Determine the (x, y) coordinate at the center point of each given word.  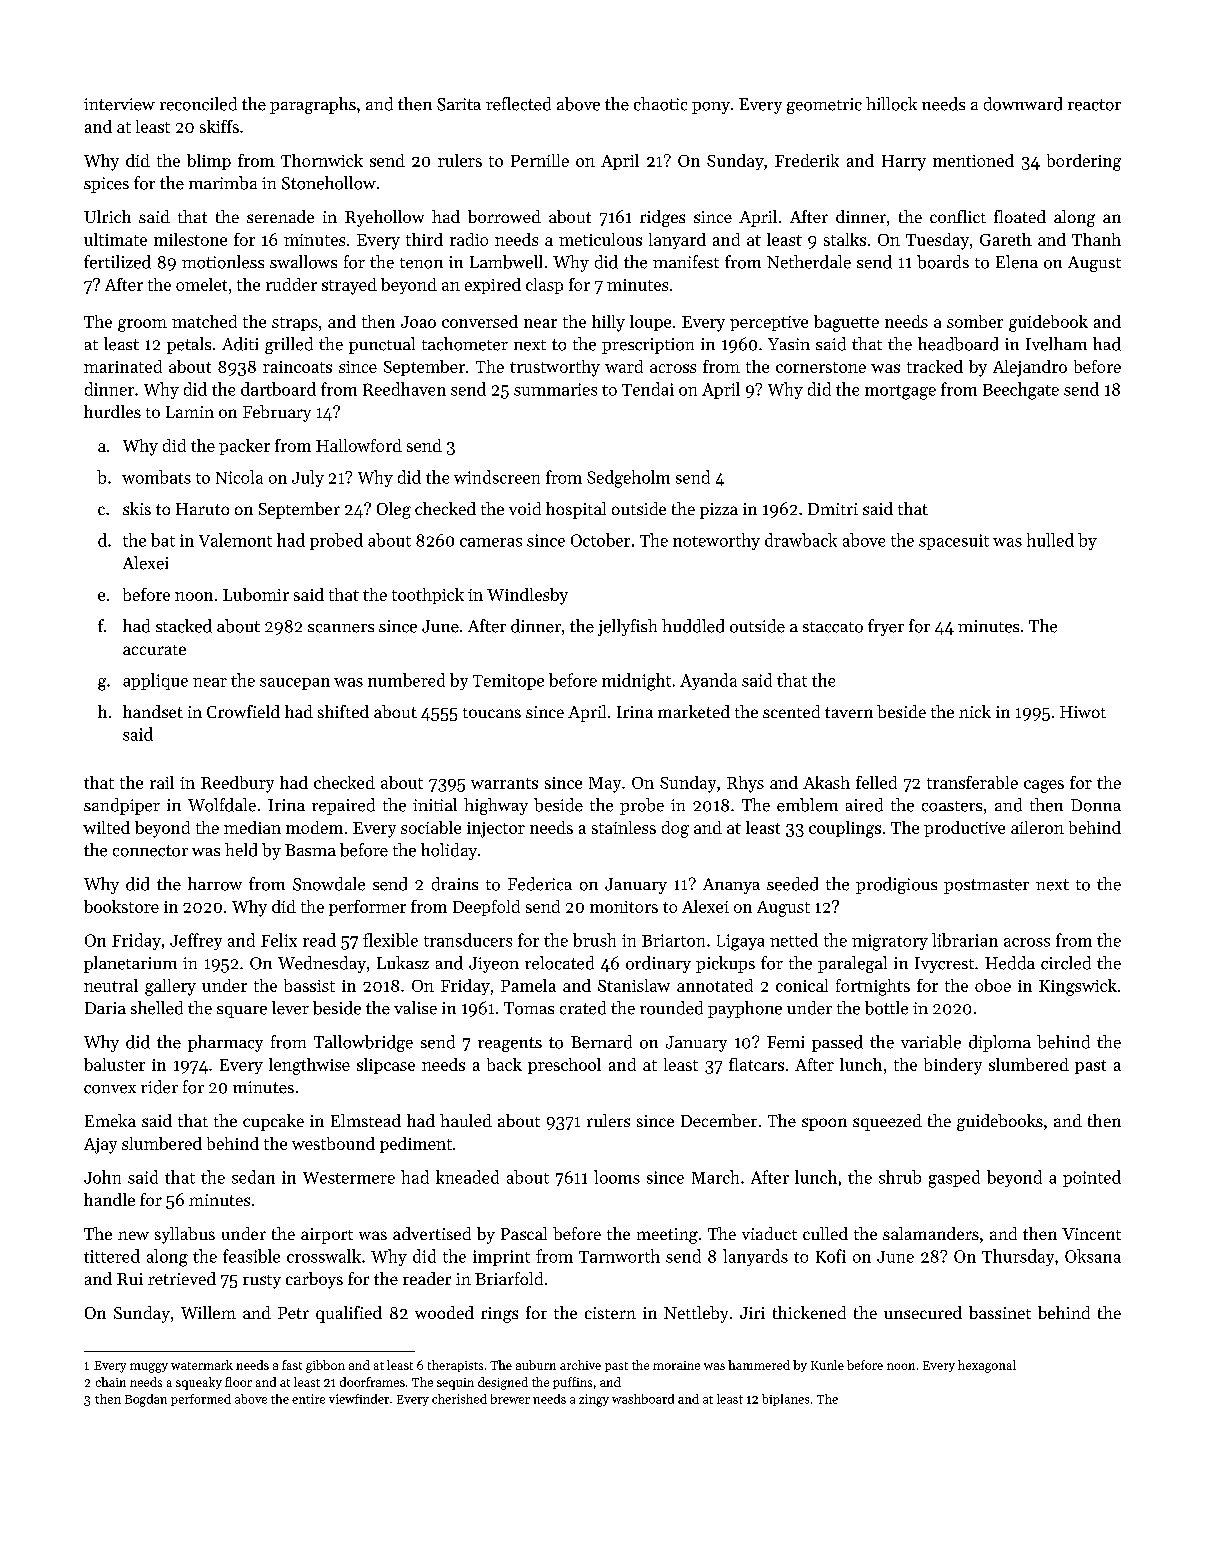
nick (975, 711)
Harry (904, 163)
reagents (510, 1044)
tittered (112, 1256)
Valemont (235, 540)
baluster (114, 1064)
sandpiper (122, 806)
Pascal (524, 1233)
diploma (1000, 1043)
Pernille (540, 160)
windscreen (497, 477)
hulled (1050, 540)
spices (106, 185)
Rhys (745, 784)
